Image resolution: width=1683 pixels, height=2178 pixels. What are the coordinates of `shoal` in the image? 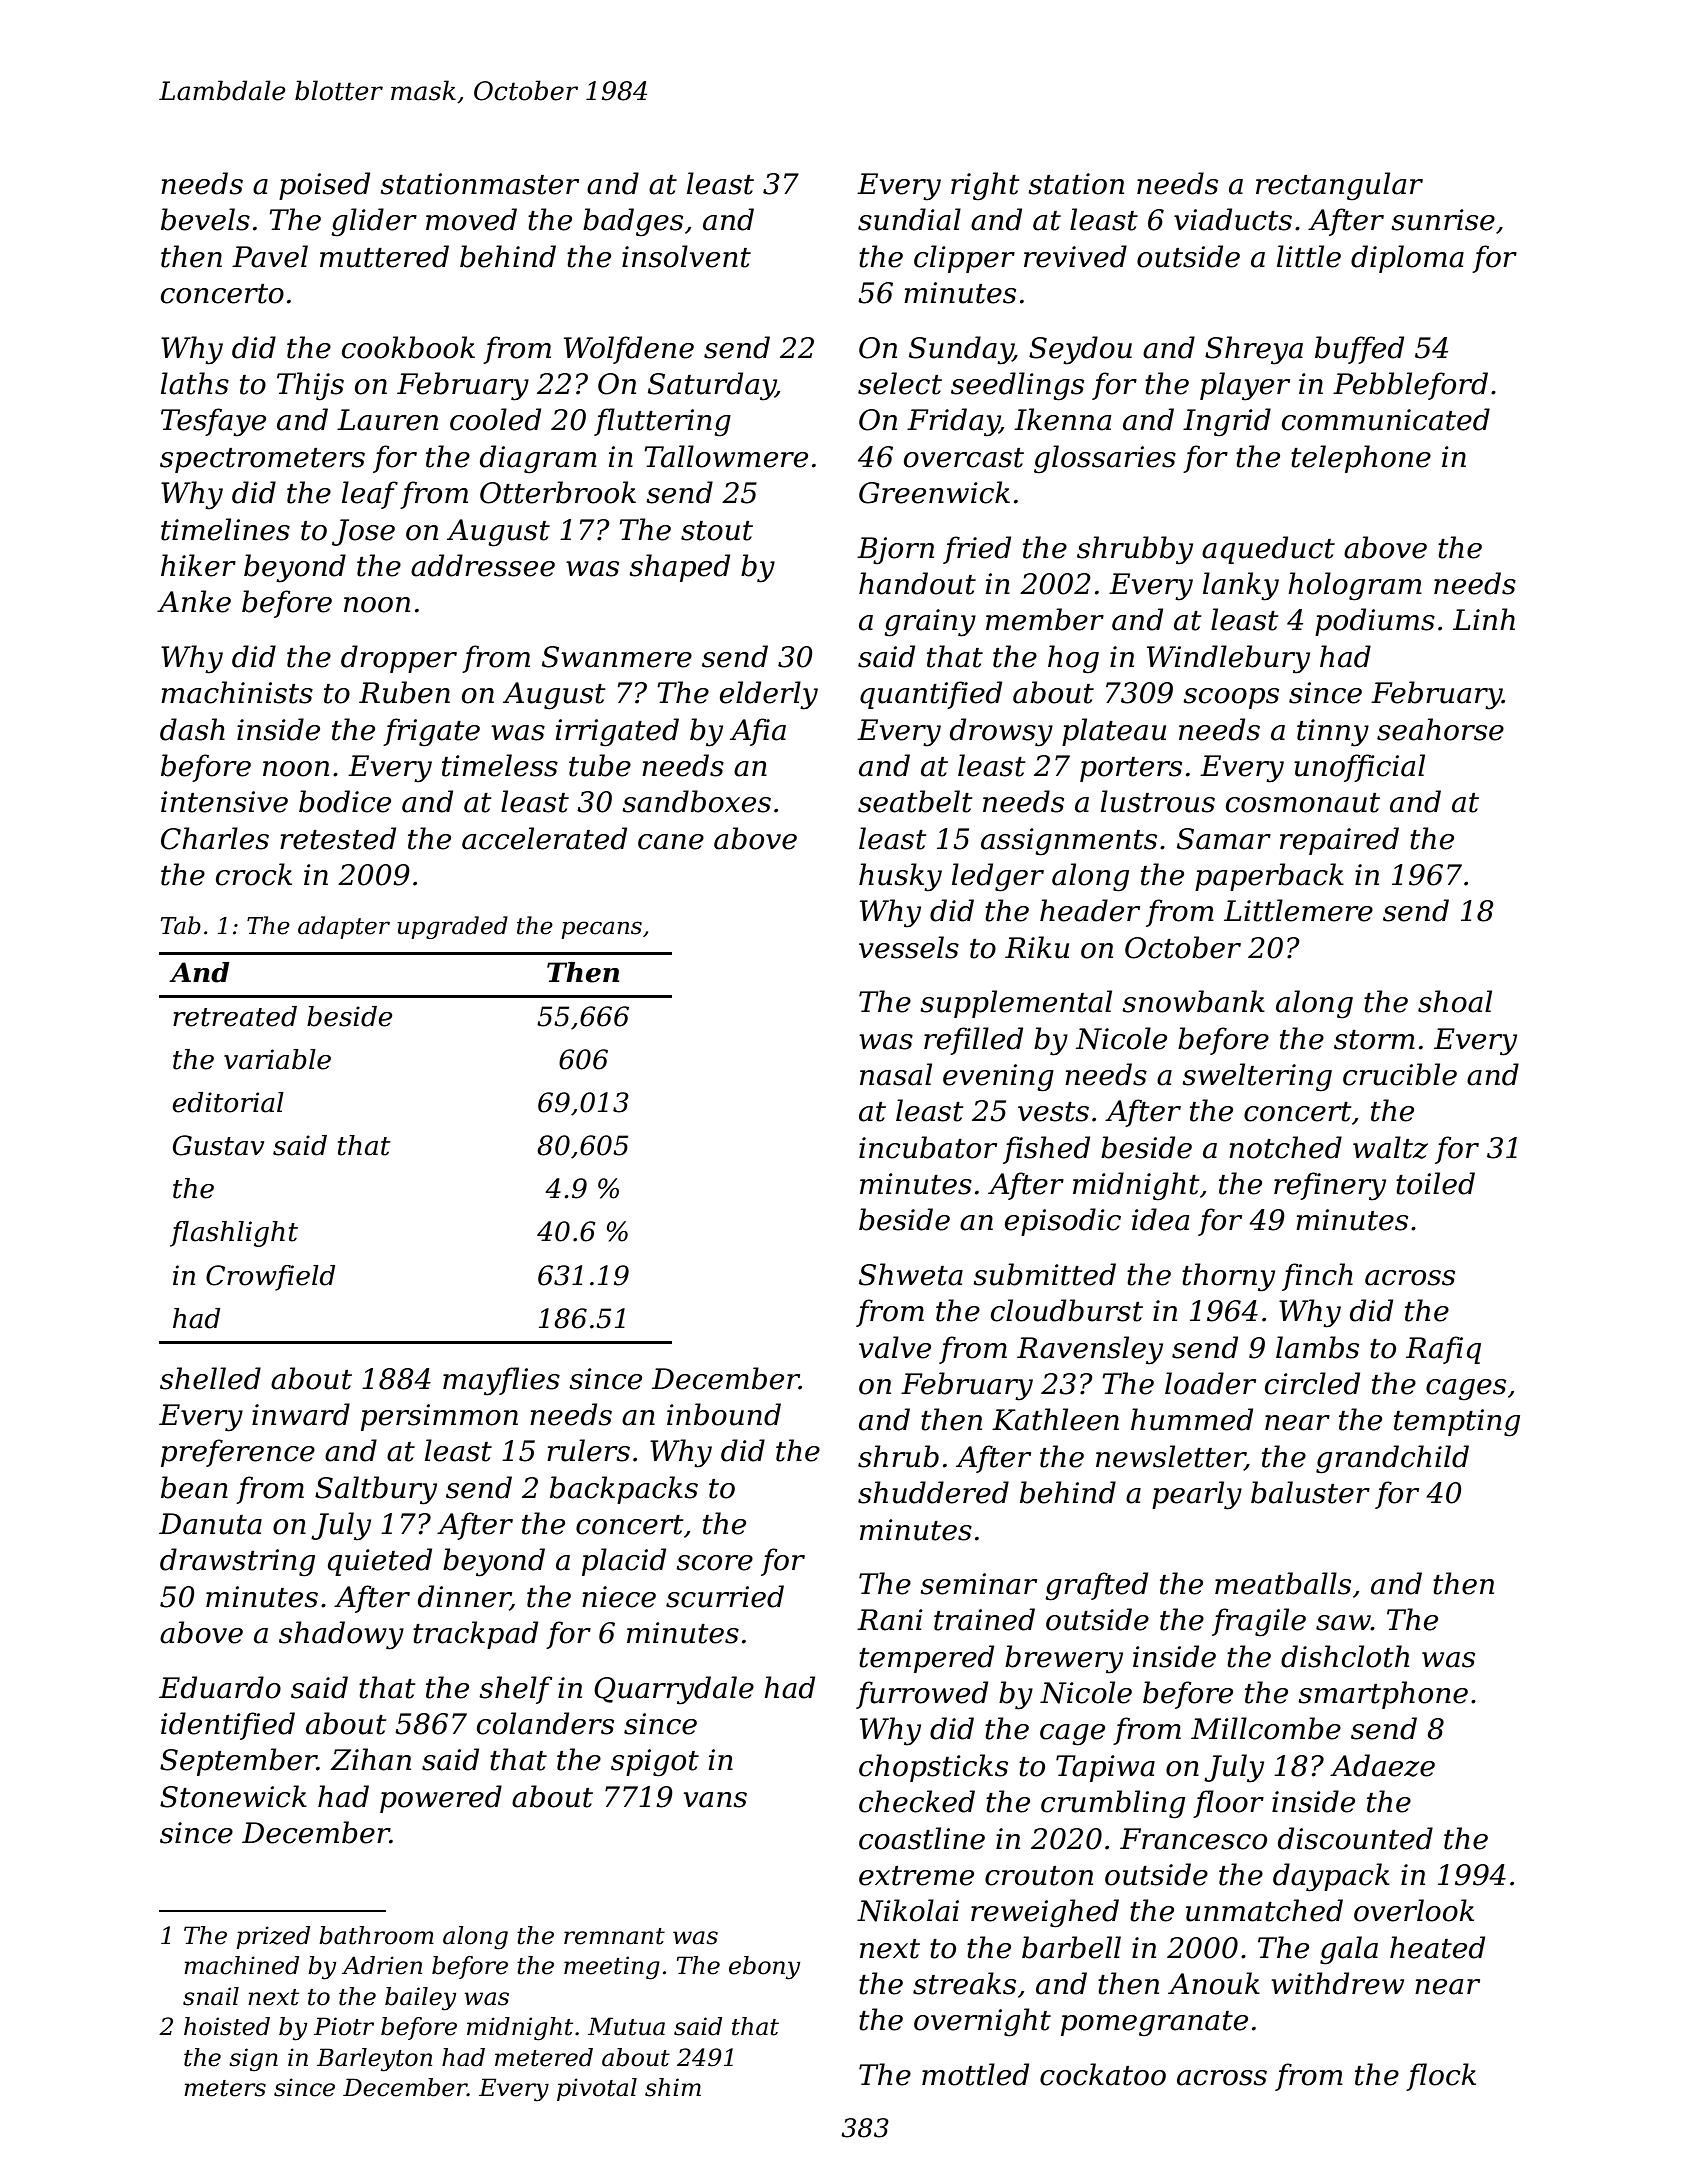 It's located at (1455, 1001).
